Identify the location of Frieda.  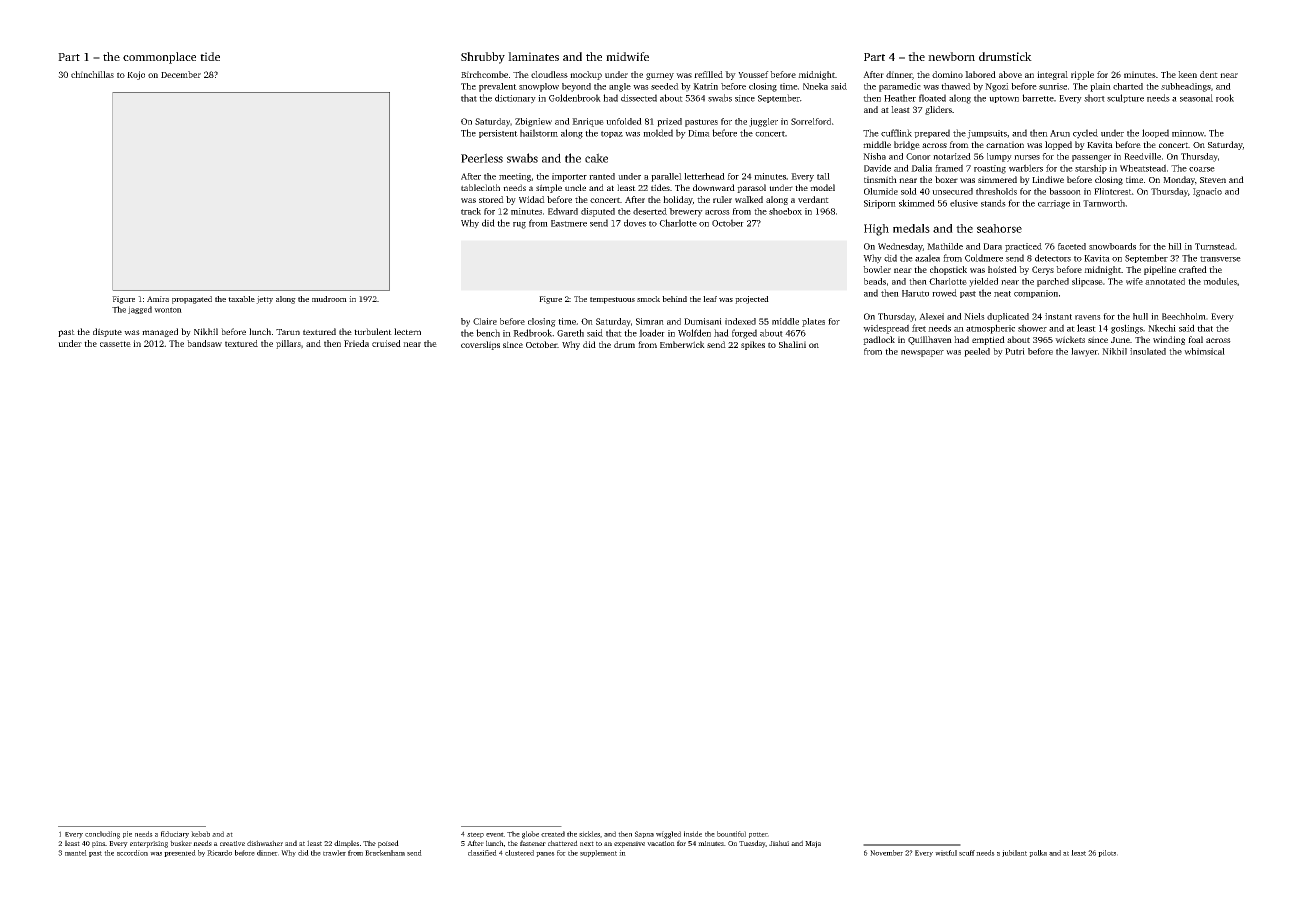
(356, 343).
